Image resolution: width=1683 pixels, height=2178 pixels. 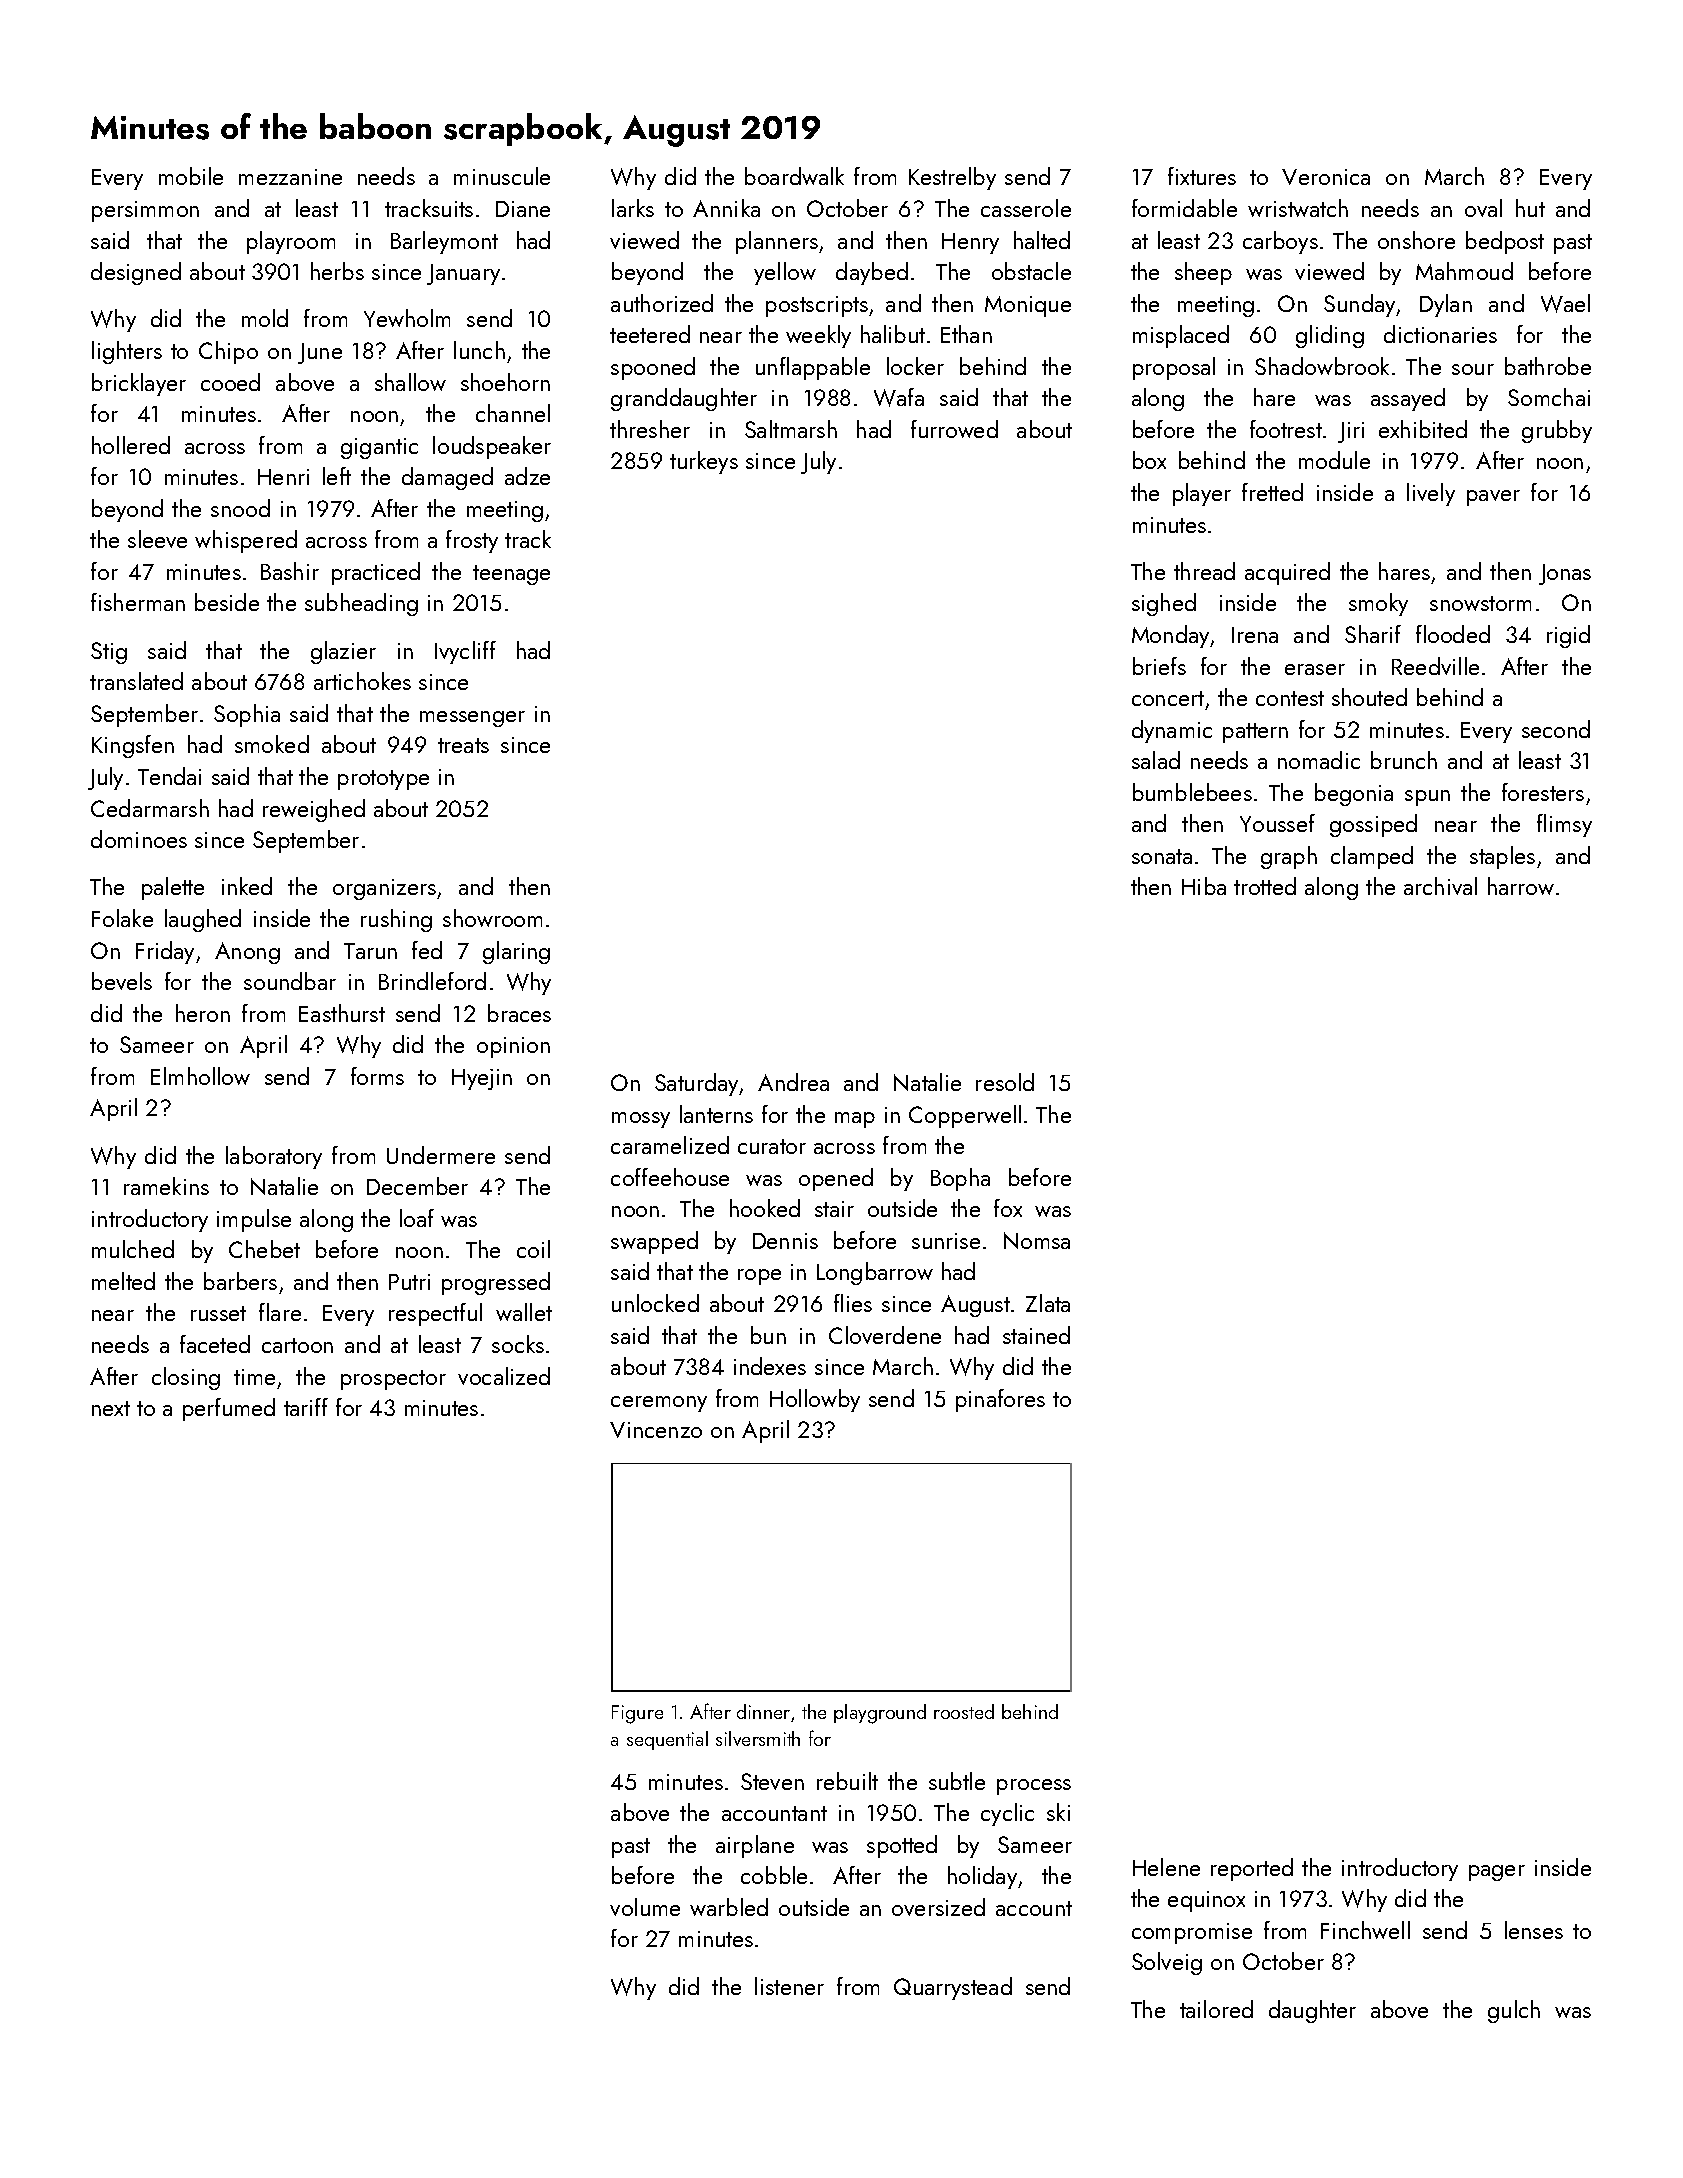 What do you see at coordinates (1164, 604) in the screenshot?
I see `sighed` at bounding box center [1164, 604].
